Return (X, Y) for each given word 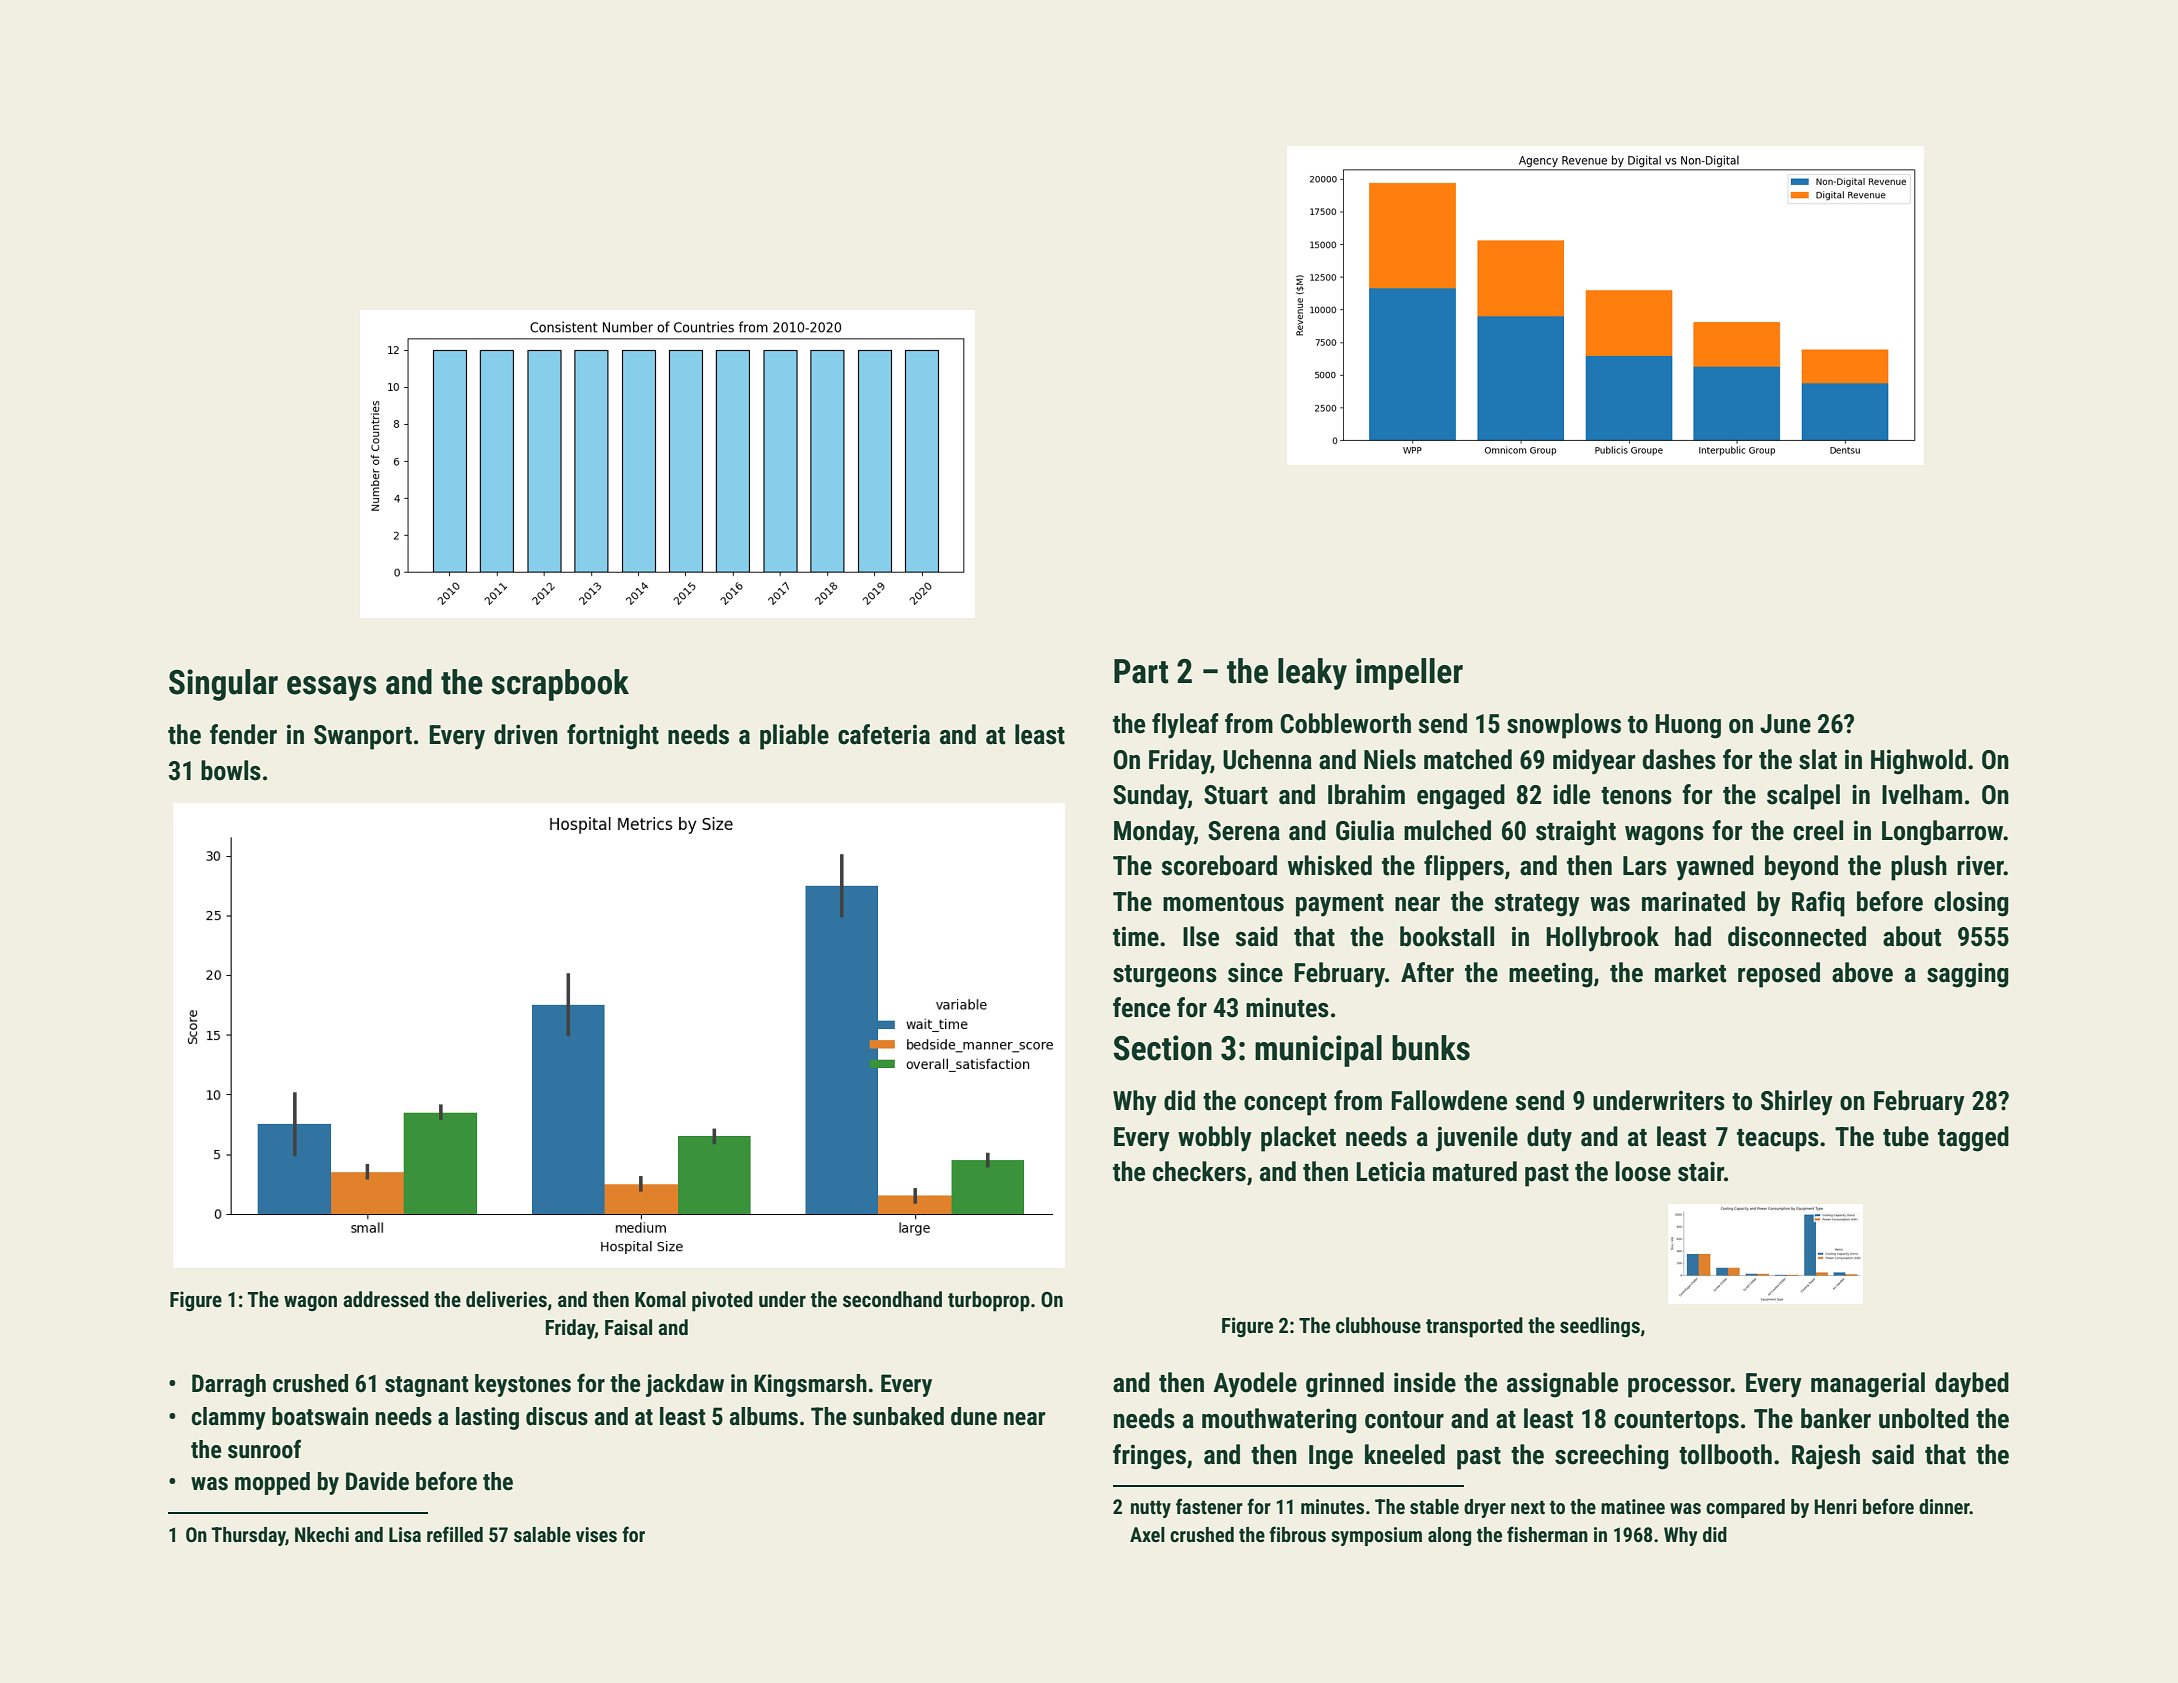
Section (1163, 1048)
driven (526, 734)
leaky (1312, 674)
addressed (386, 1299)
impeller (1409, 674)
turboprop (989, 1301)
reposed (1779, 975)
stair (1701, 1171)
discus (557, 1416)
